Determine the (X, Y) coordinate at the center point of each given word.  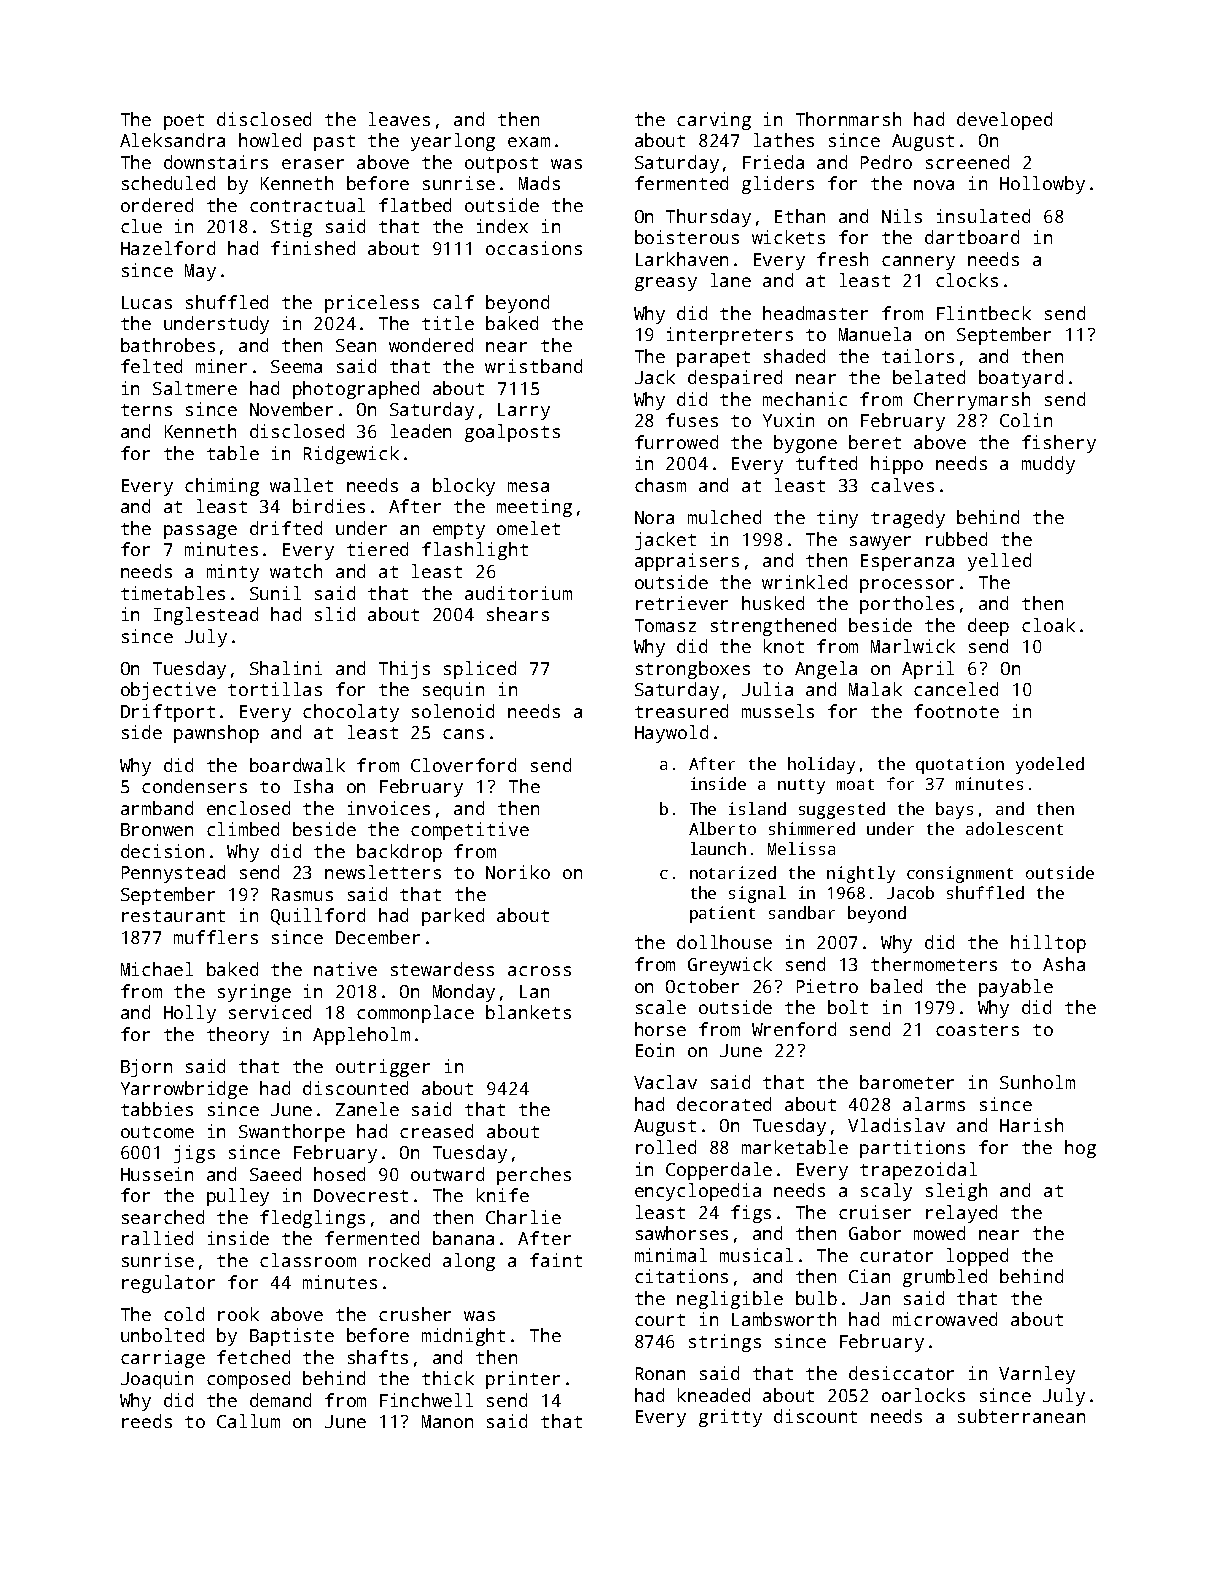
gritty (730, 1418)
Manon (447, 1421)
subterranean (1021, 1416)
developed (1004, 121)
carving (714, 121)
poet (184, 122)
